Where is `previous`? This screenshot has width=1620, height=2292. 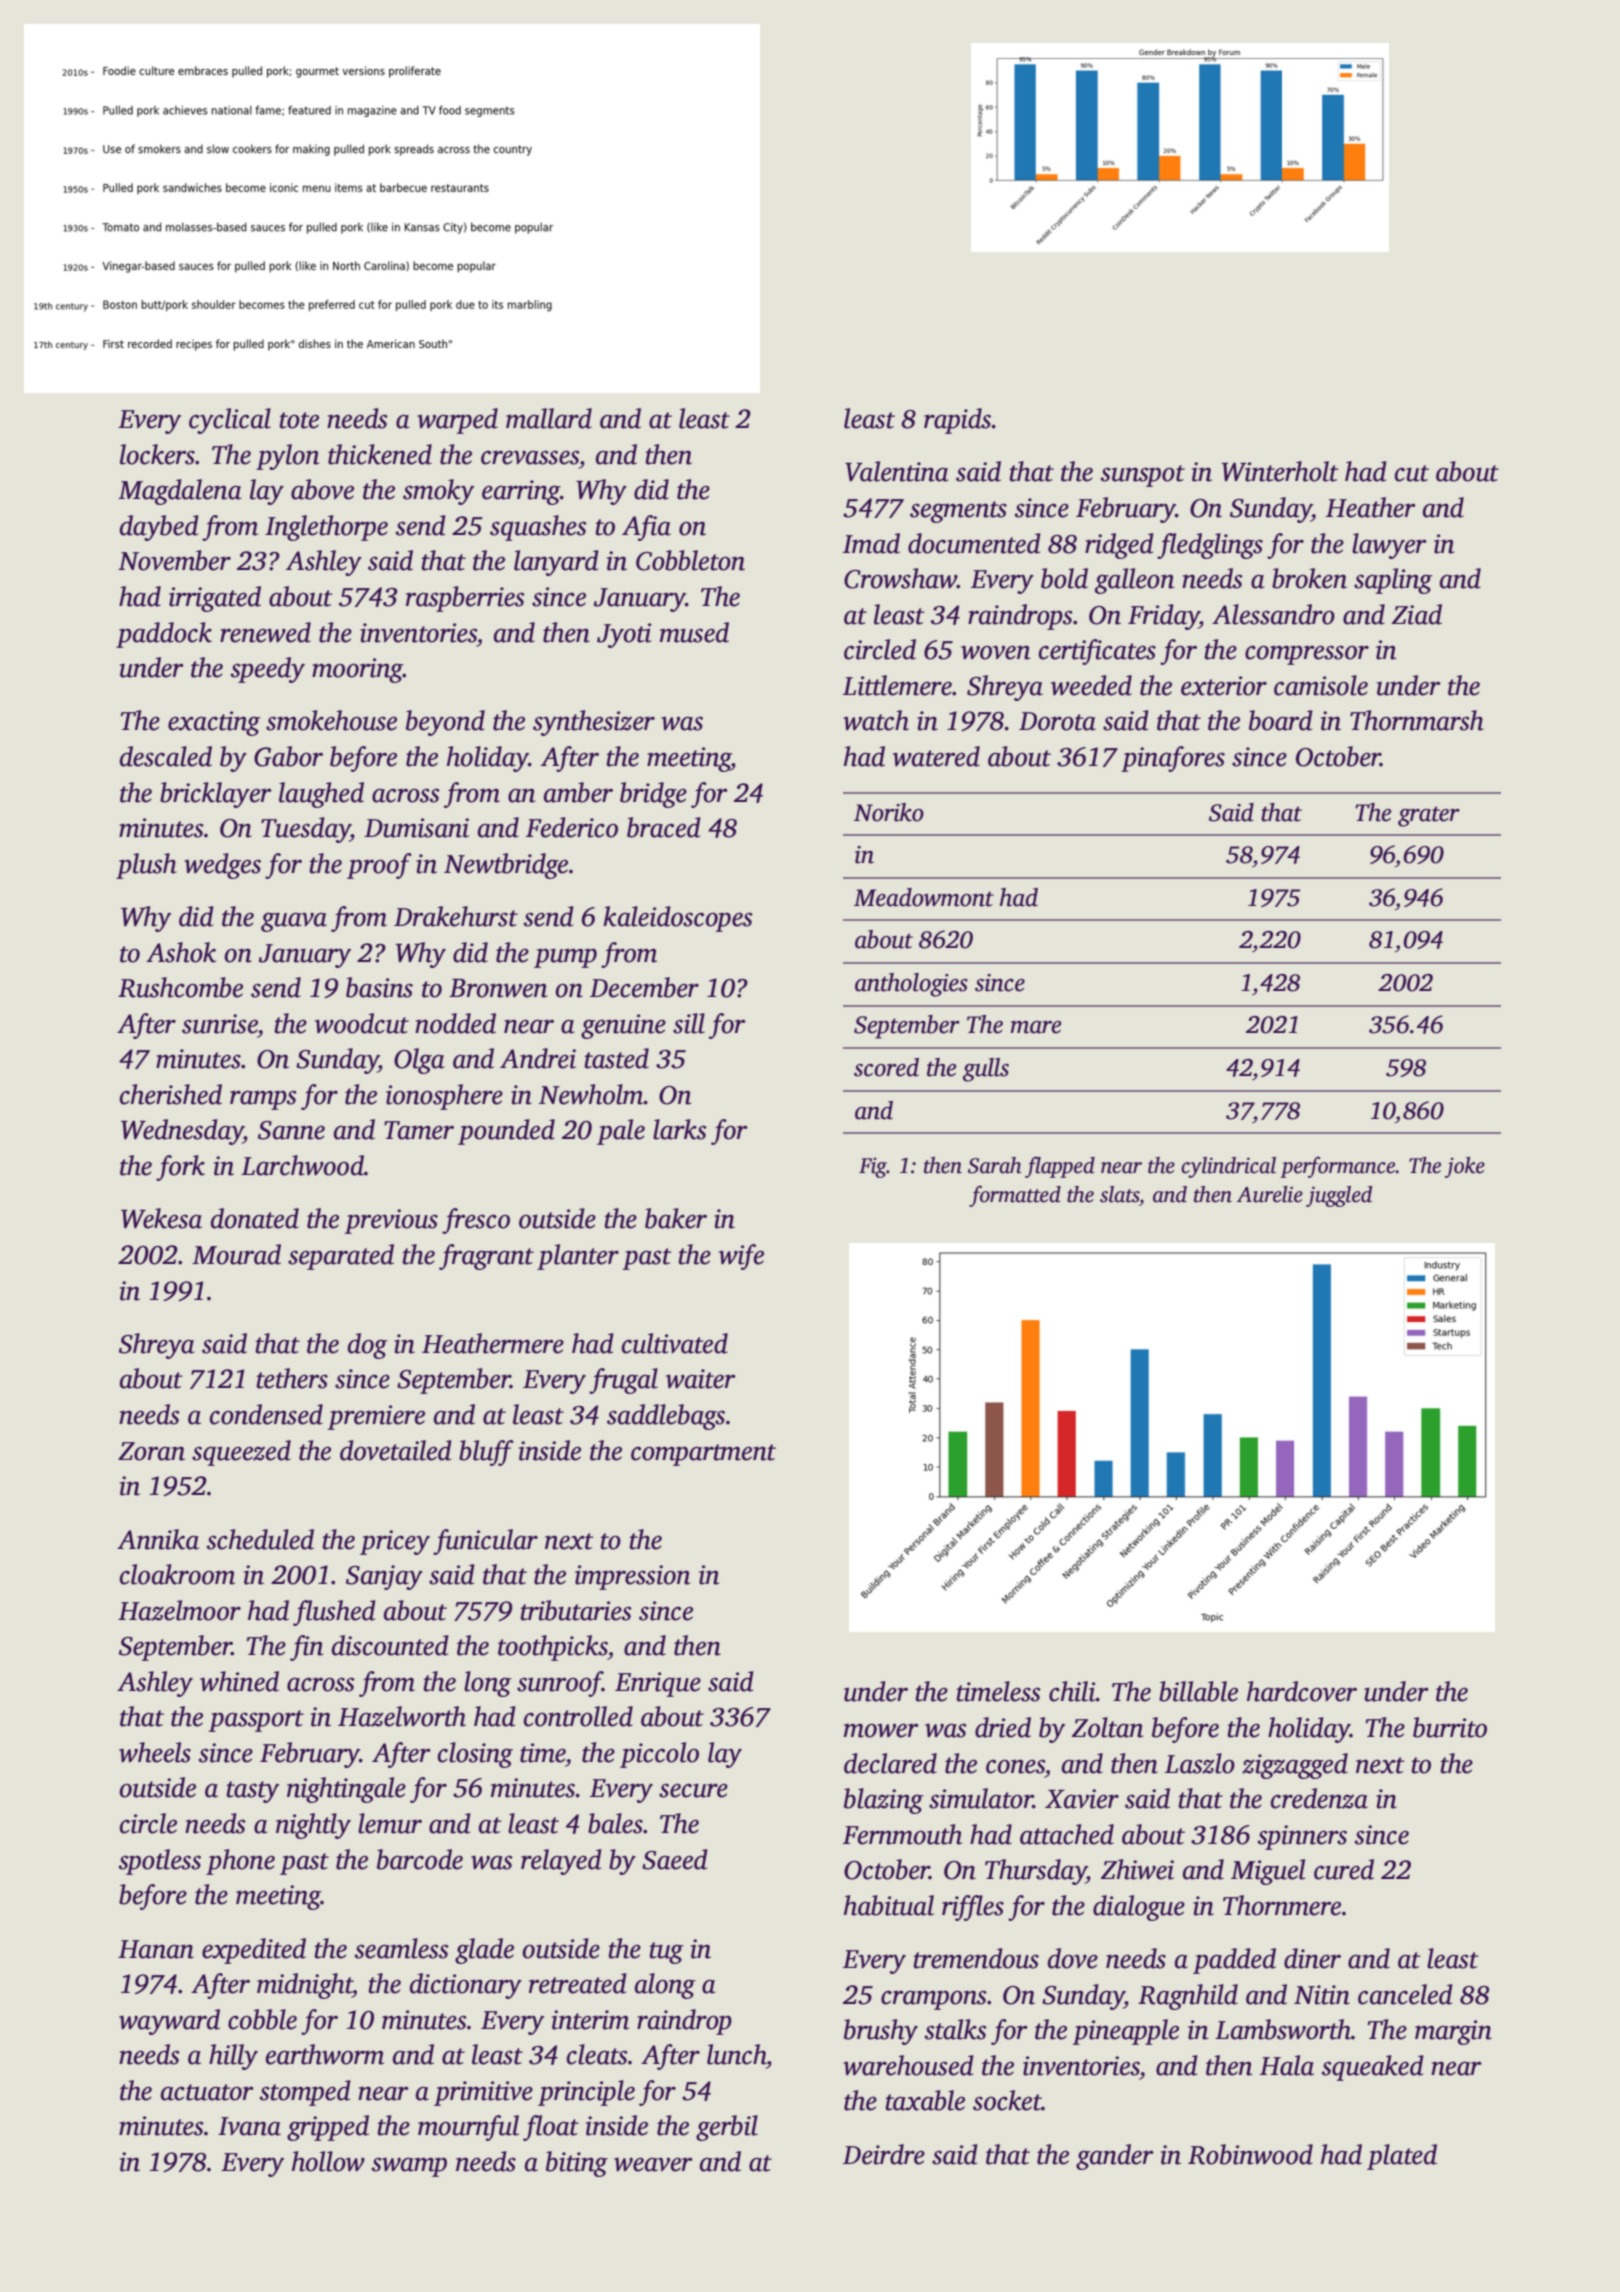
previous is located at coordinates (391, 1221).
